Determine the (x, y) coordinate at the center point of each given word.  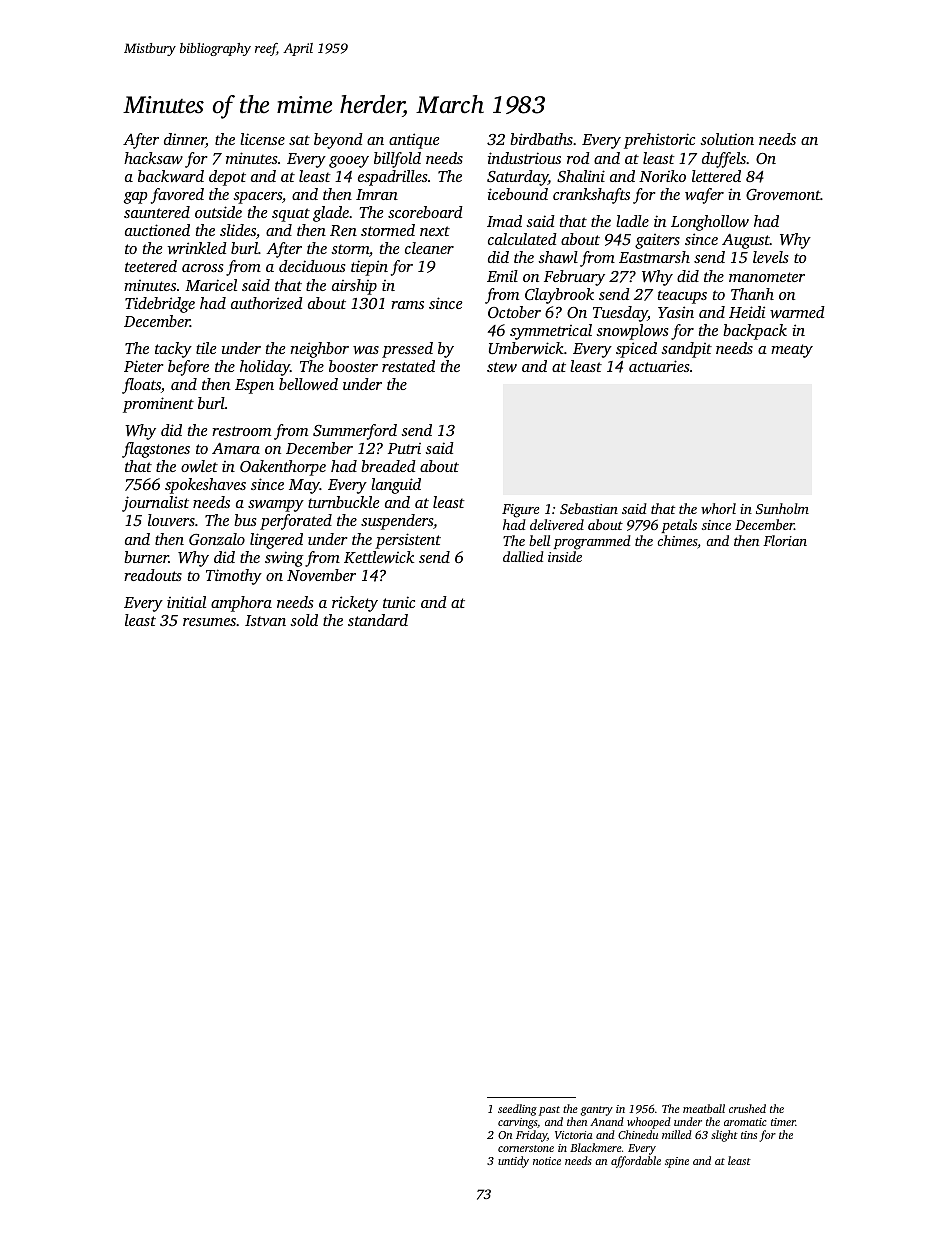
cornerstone (526, 1148)
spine (677, 1162)
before (188, 368)
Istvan (265, 620)
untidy (513, 1162)
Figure (520, 511)
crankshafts (591, 196)
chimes (677, 542)
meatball (704, 1108)
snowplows (632, 332)
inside (565, 556)
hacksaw (153, 158)
